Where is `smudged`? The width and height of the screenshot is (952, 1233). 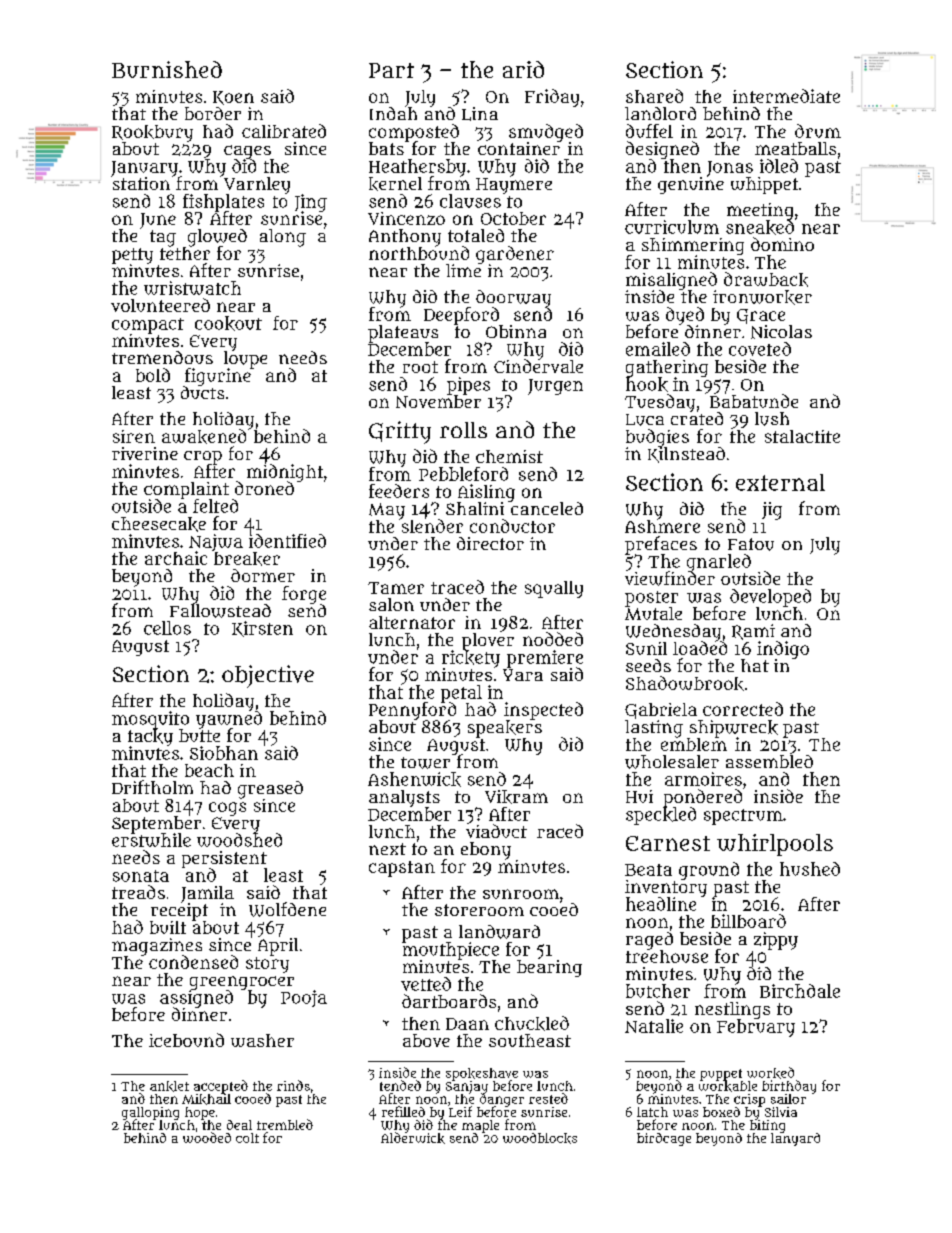 smudged is located at coordinates (546, 133).
